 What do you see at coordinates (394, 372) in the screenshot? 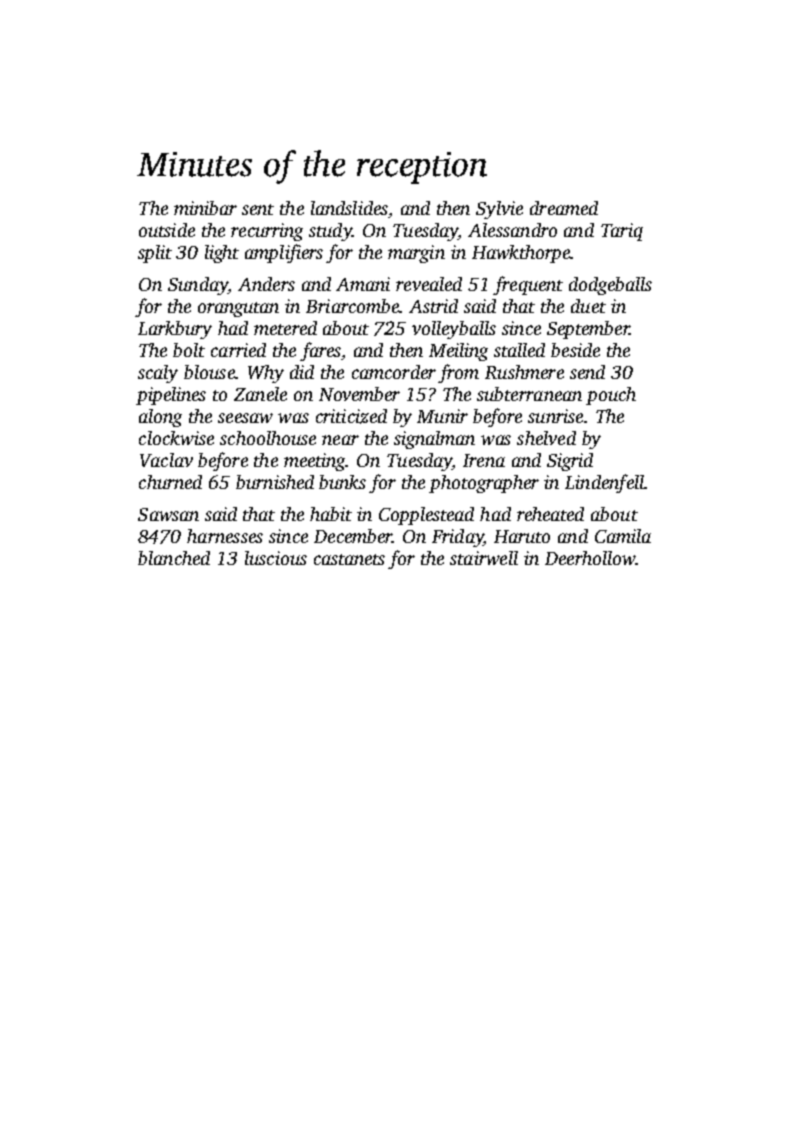
I see `camcorder` at bounding box center [394, 372].
